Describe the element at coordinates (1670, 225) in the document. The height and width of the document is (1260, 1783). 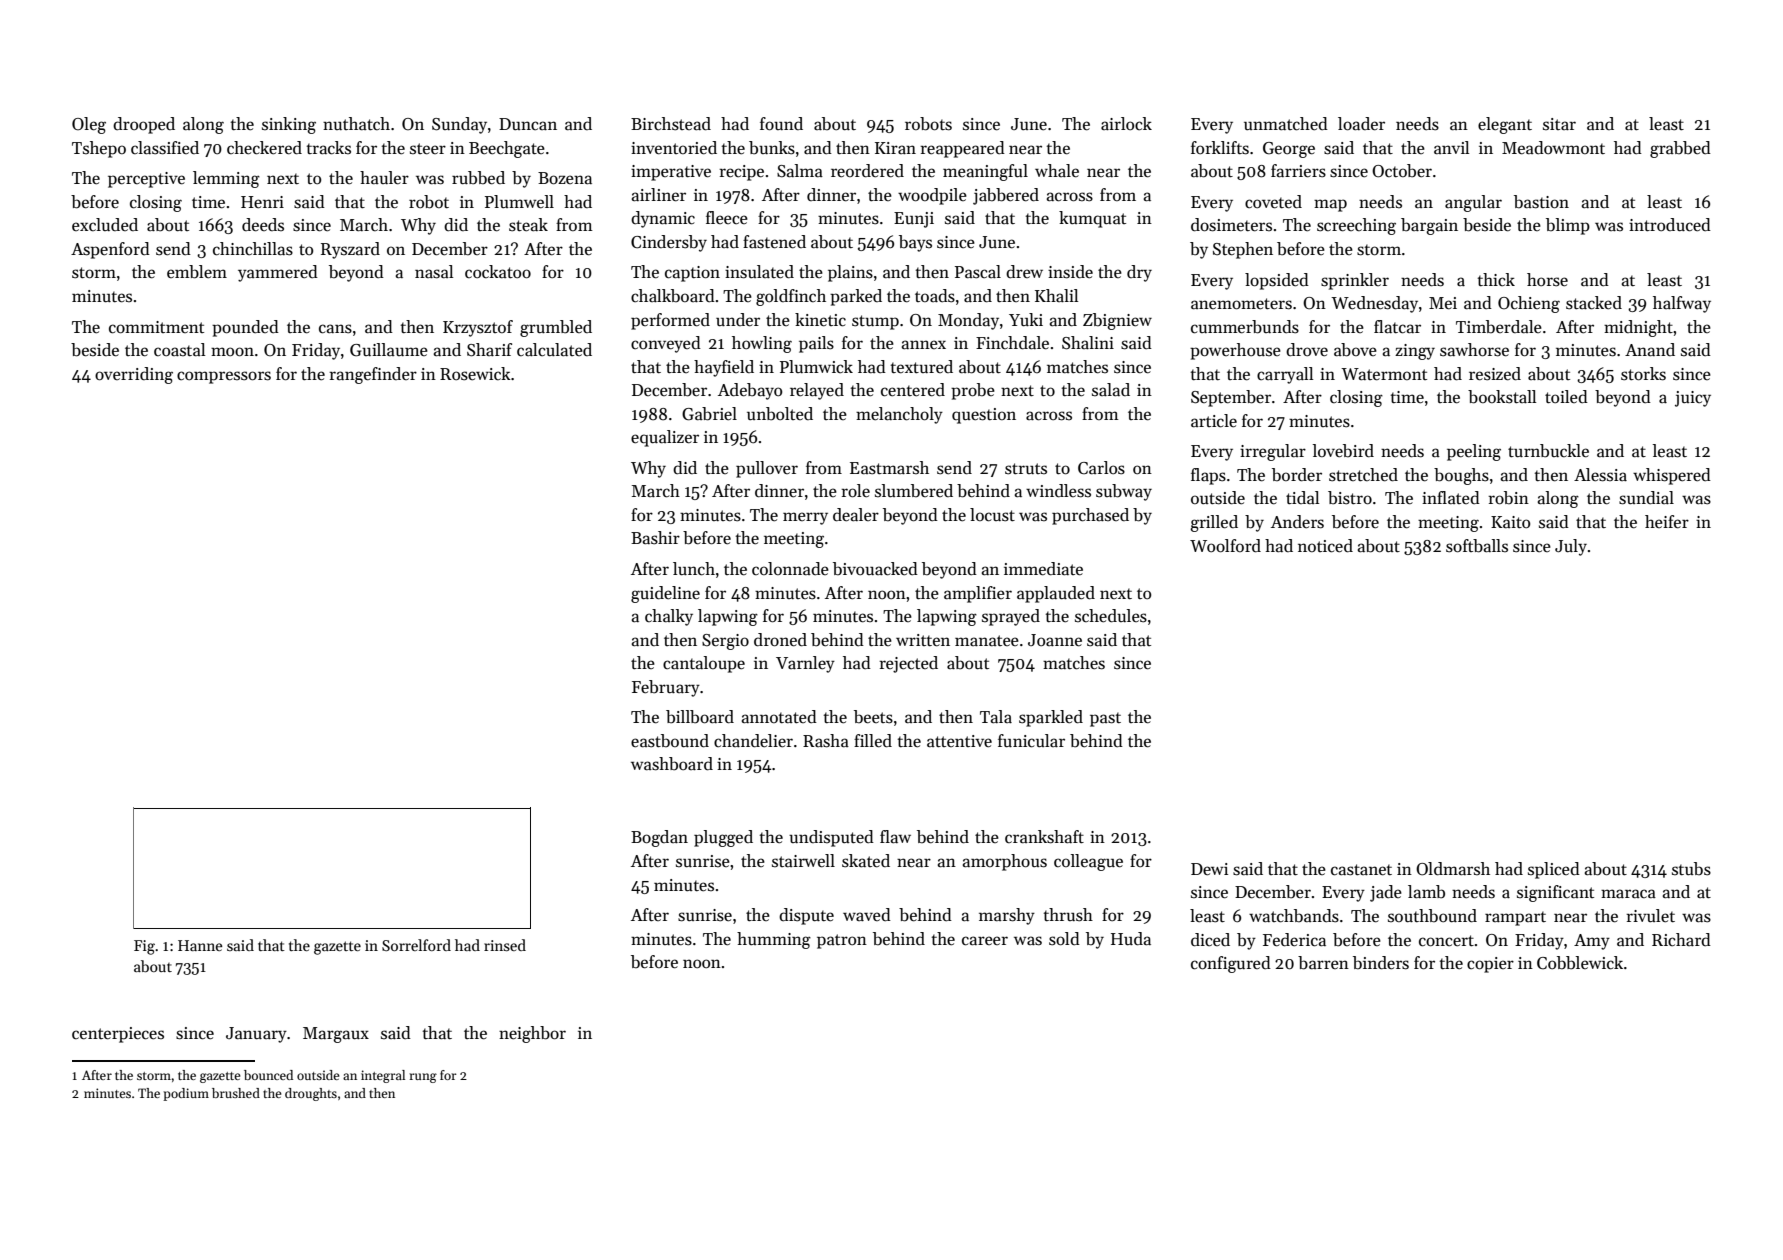
I see `introduced` at that location.
